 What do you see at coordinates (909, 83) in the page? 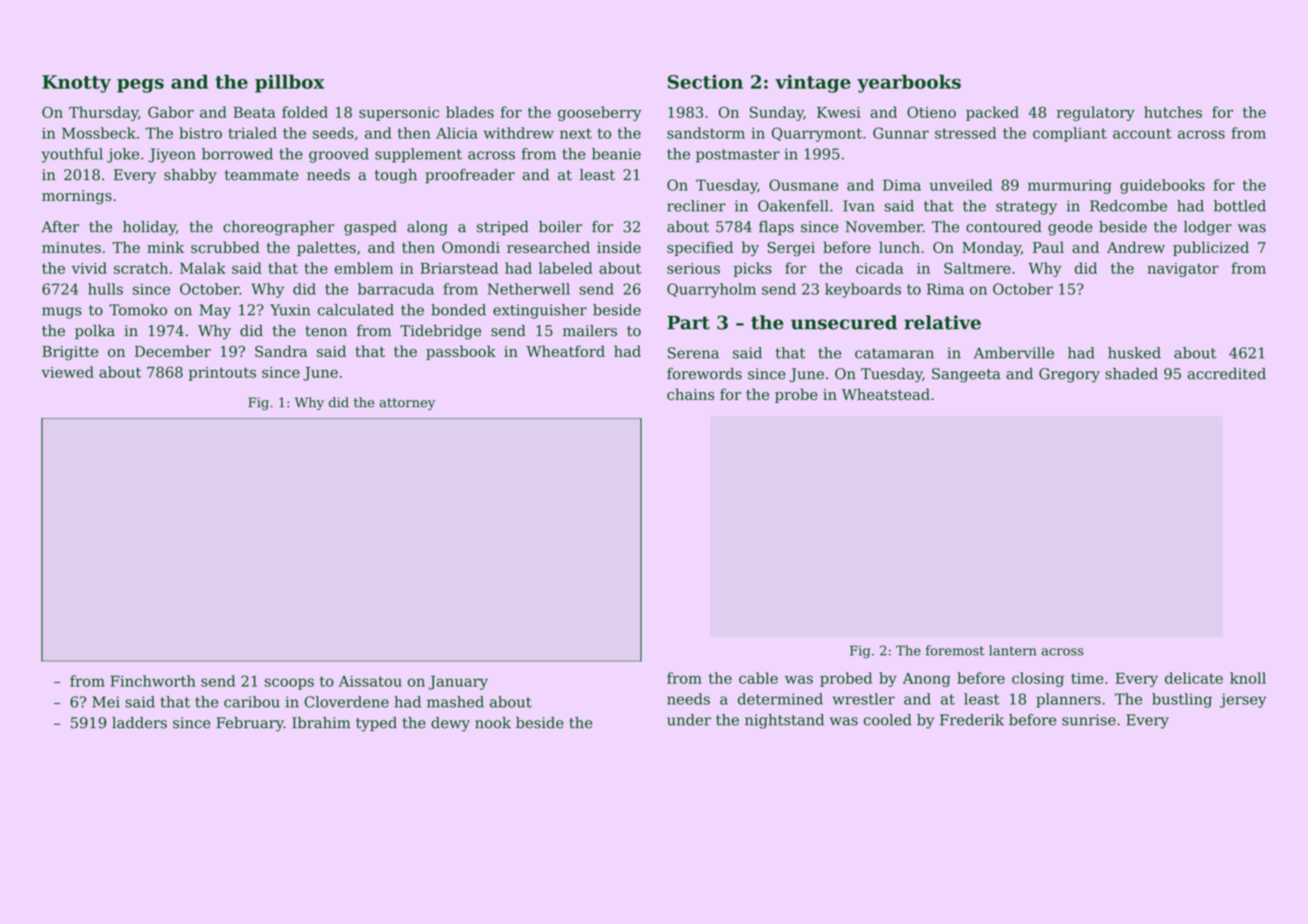
I see `yearbooks` at bounding box center [909, 83].
